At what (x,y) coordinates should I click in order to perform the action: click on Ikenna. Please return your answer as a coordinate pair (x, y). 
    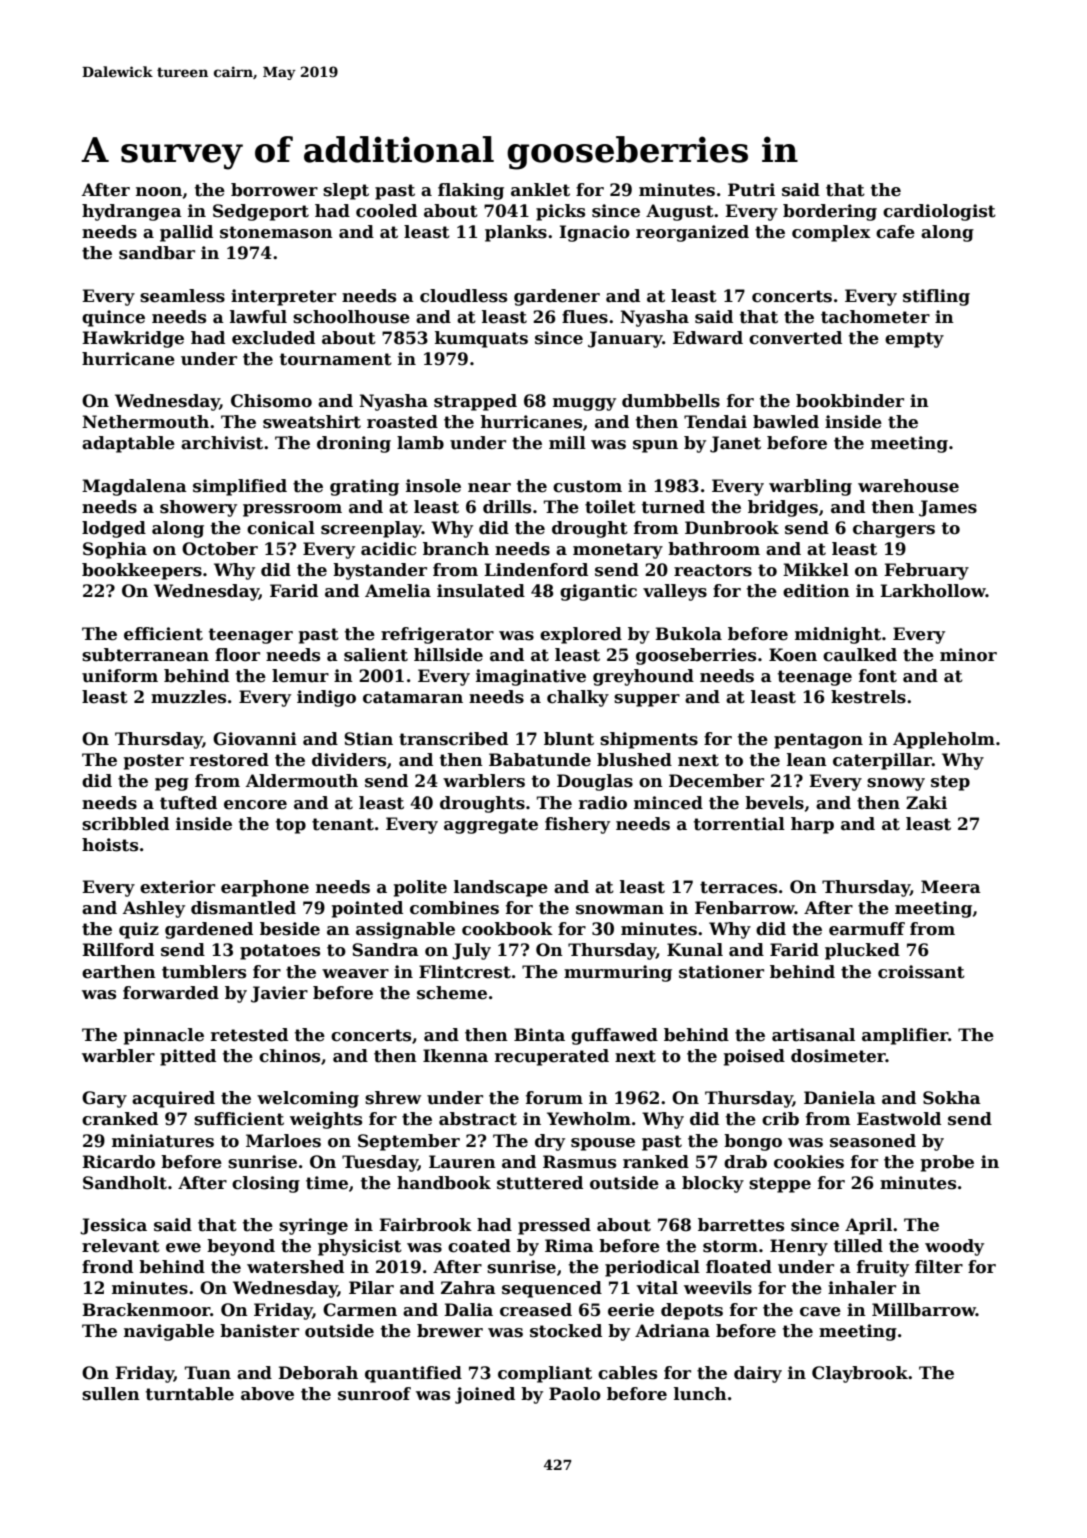
    Looking at the image, I should click on (455, 1056).
